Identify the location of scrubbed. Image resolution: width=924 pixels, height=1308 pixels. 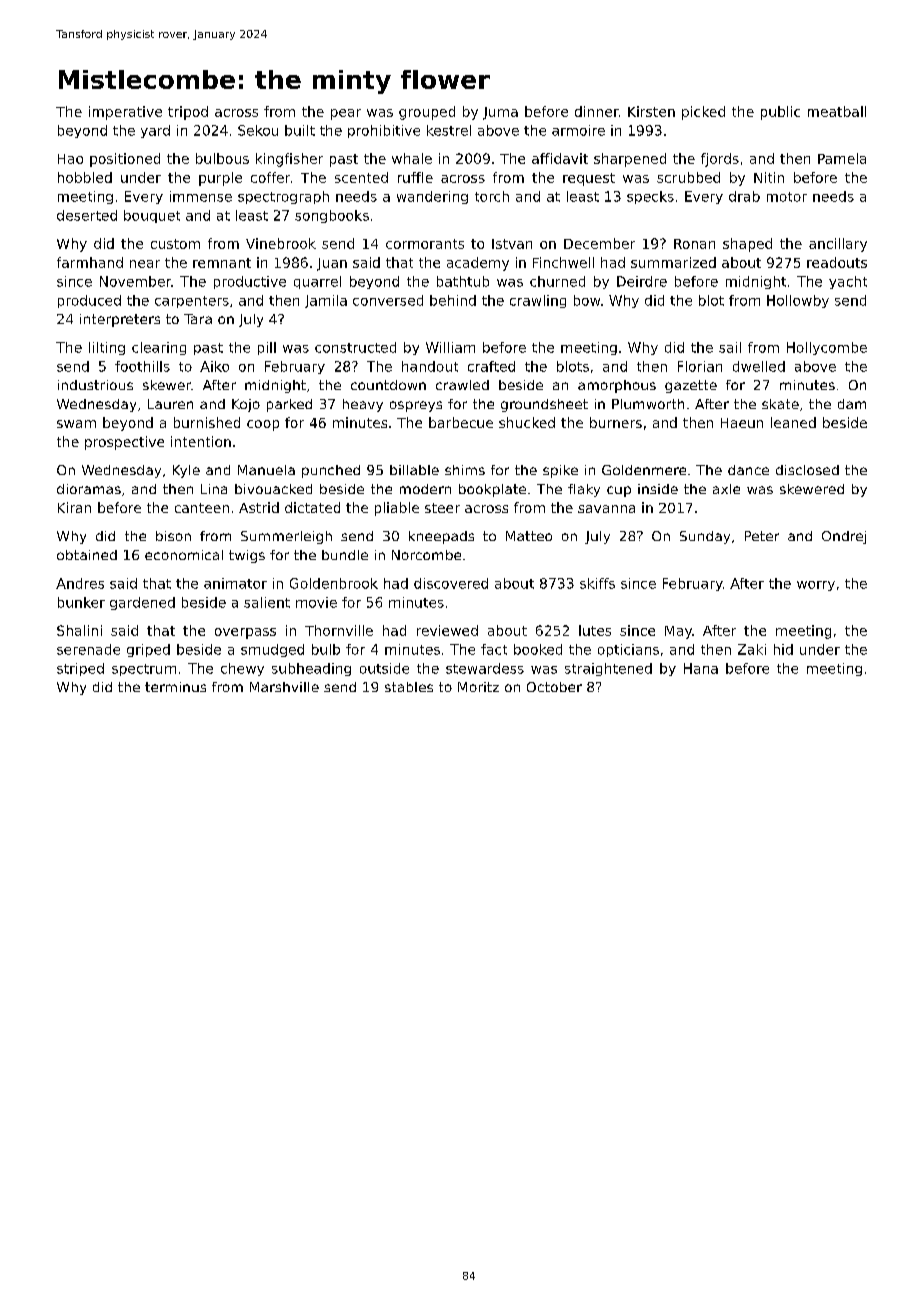
(688, 177).
